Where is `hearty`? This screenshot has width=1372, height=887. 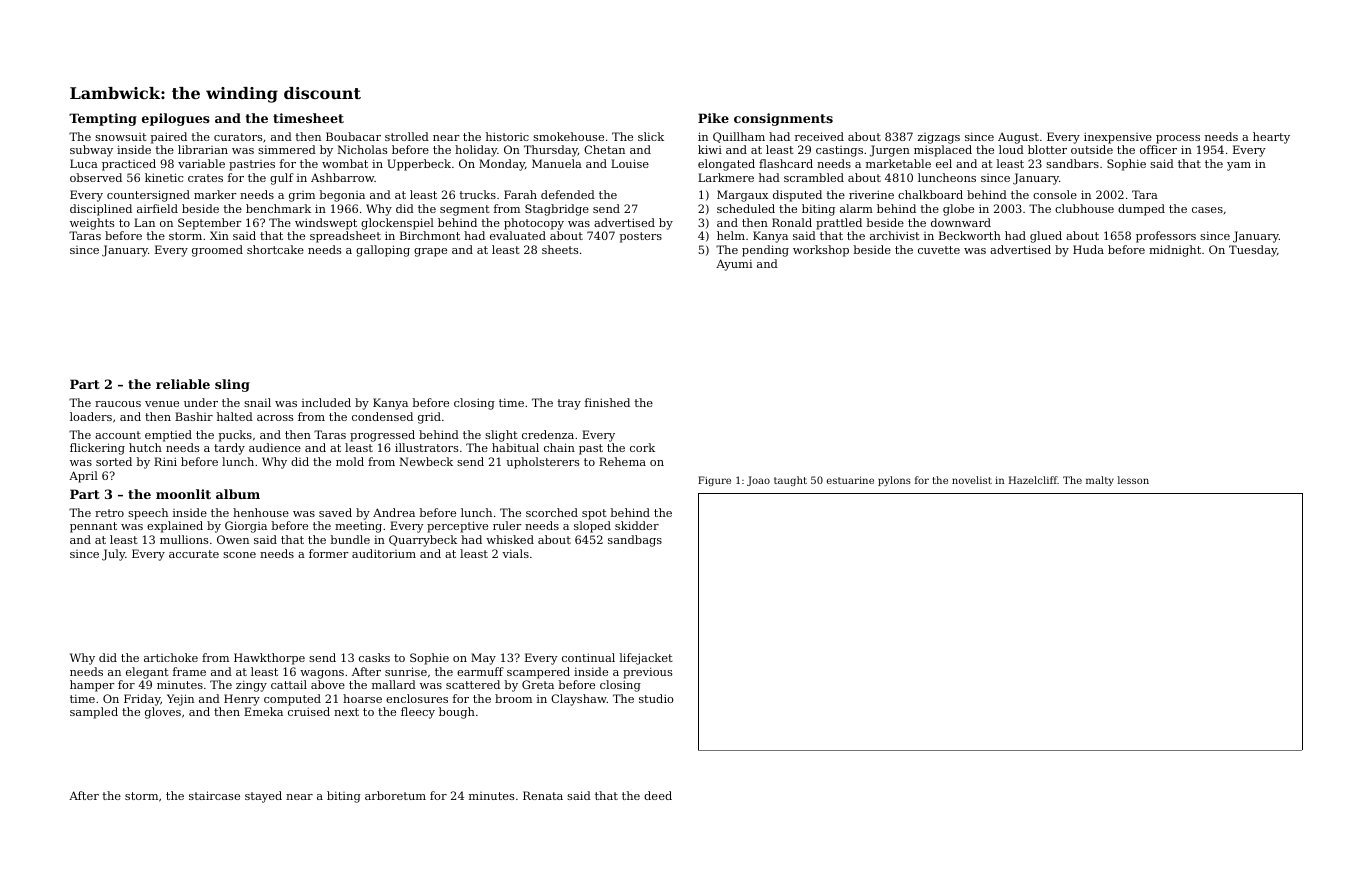
hearty is located at coordinates (1271, 138).
